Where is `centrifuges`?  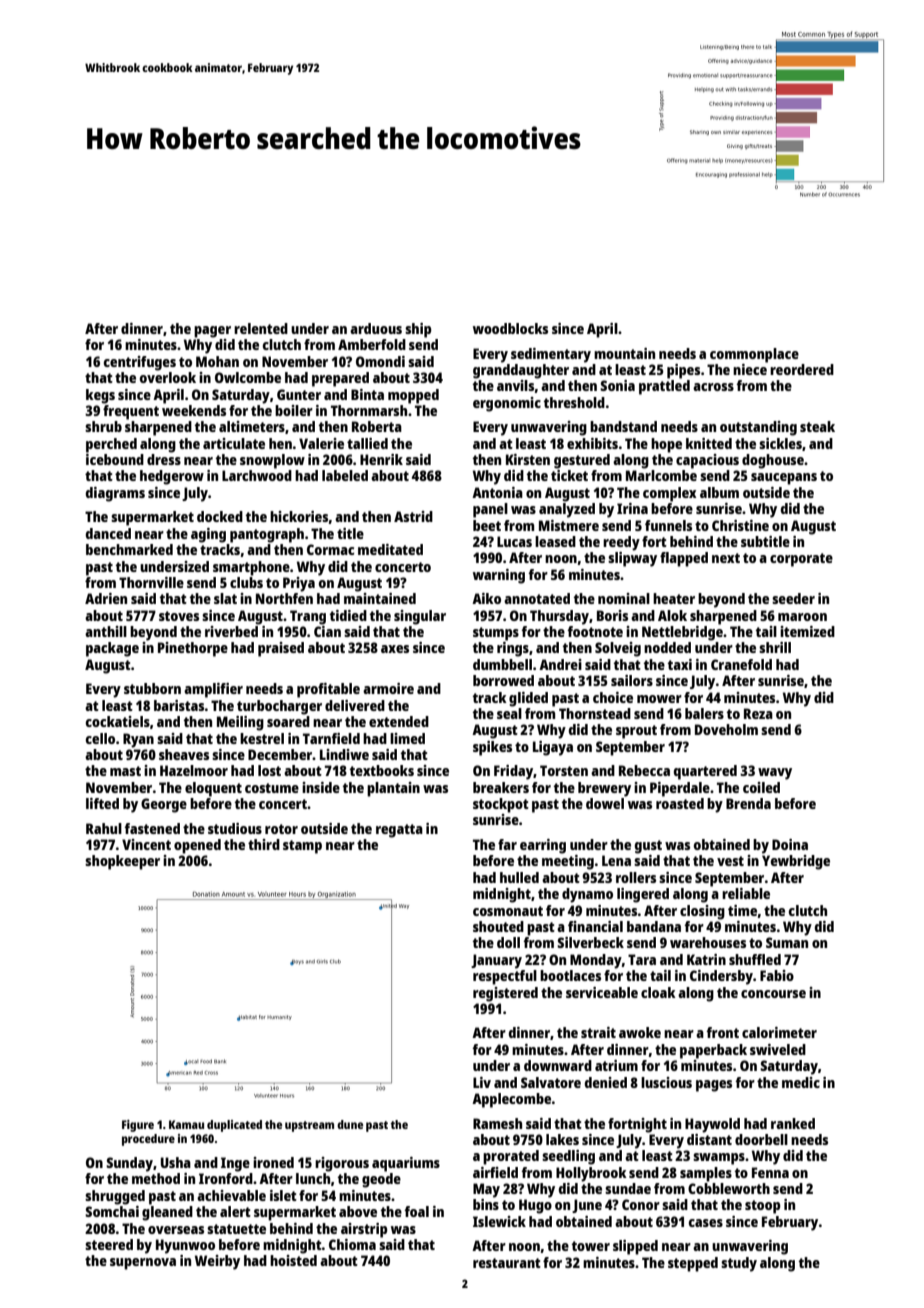
centrifuges is located at coordinates (140, 363).
